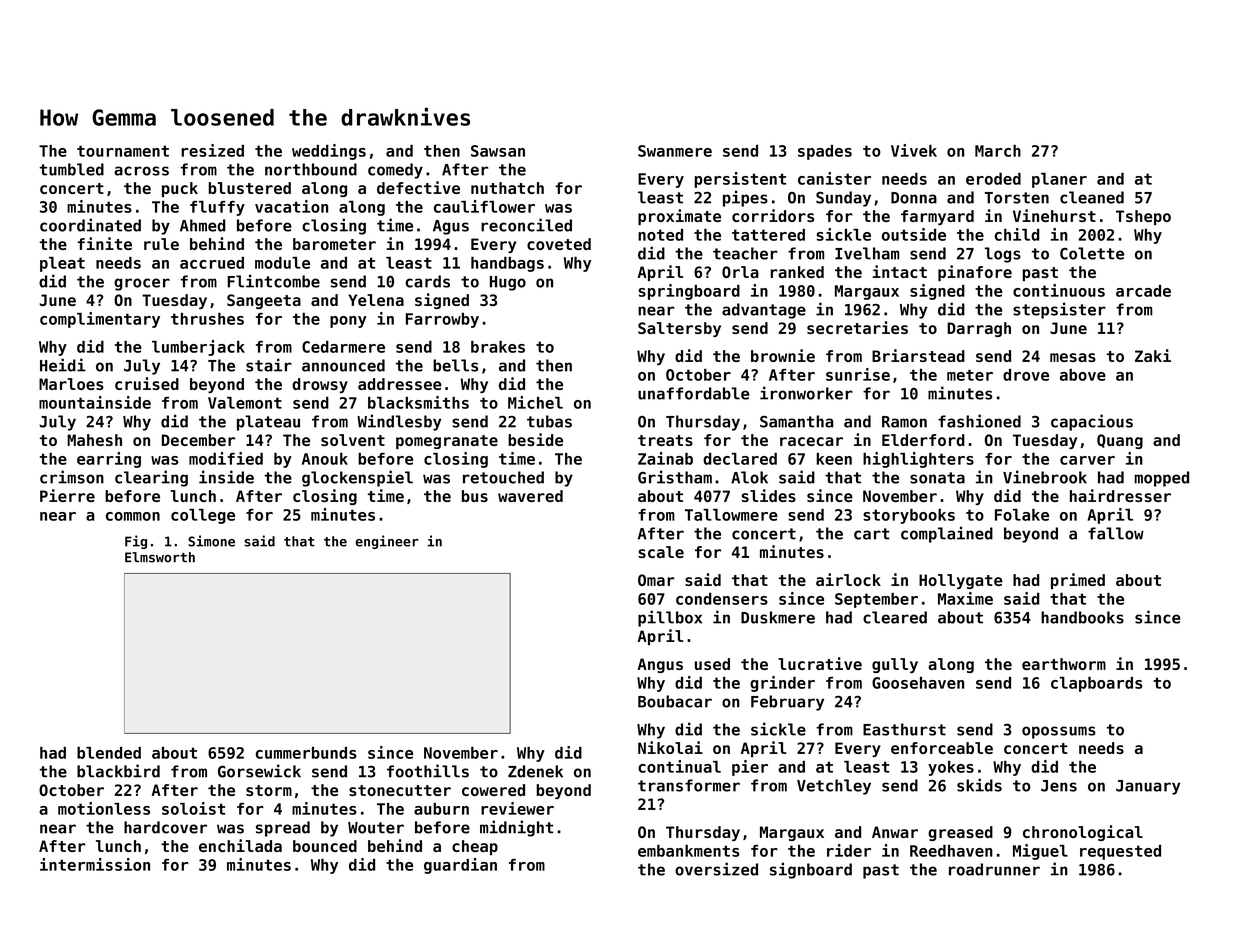 The height and width of the page is (952, 1233). I want to click on intermission, so click(95, 864).
